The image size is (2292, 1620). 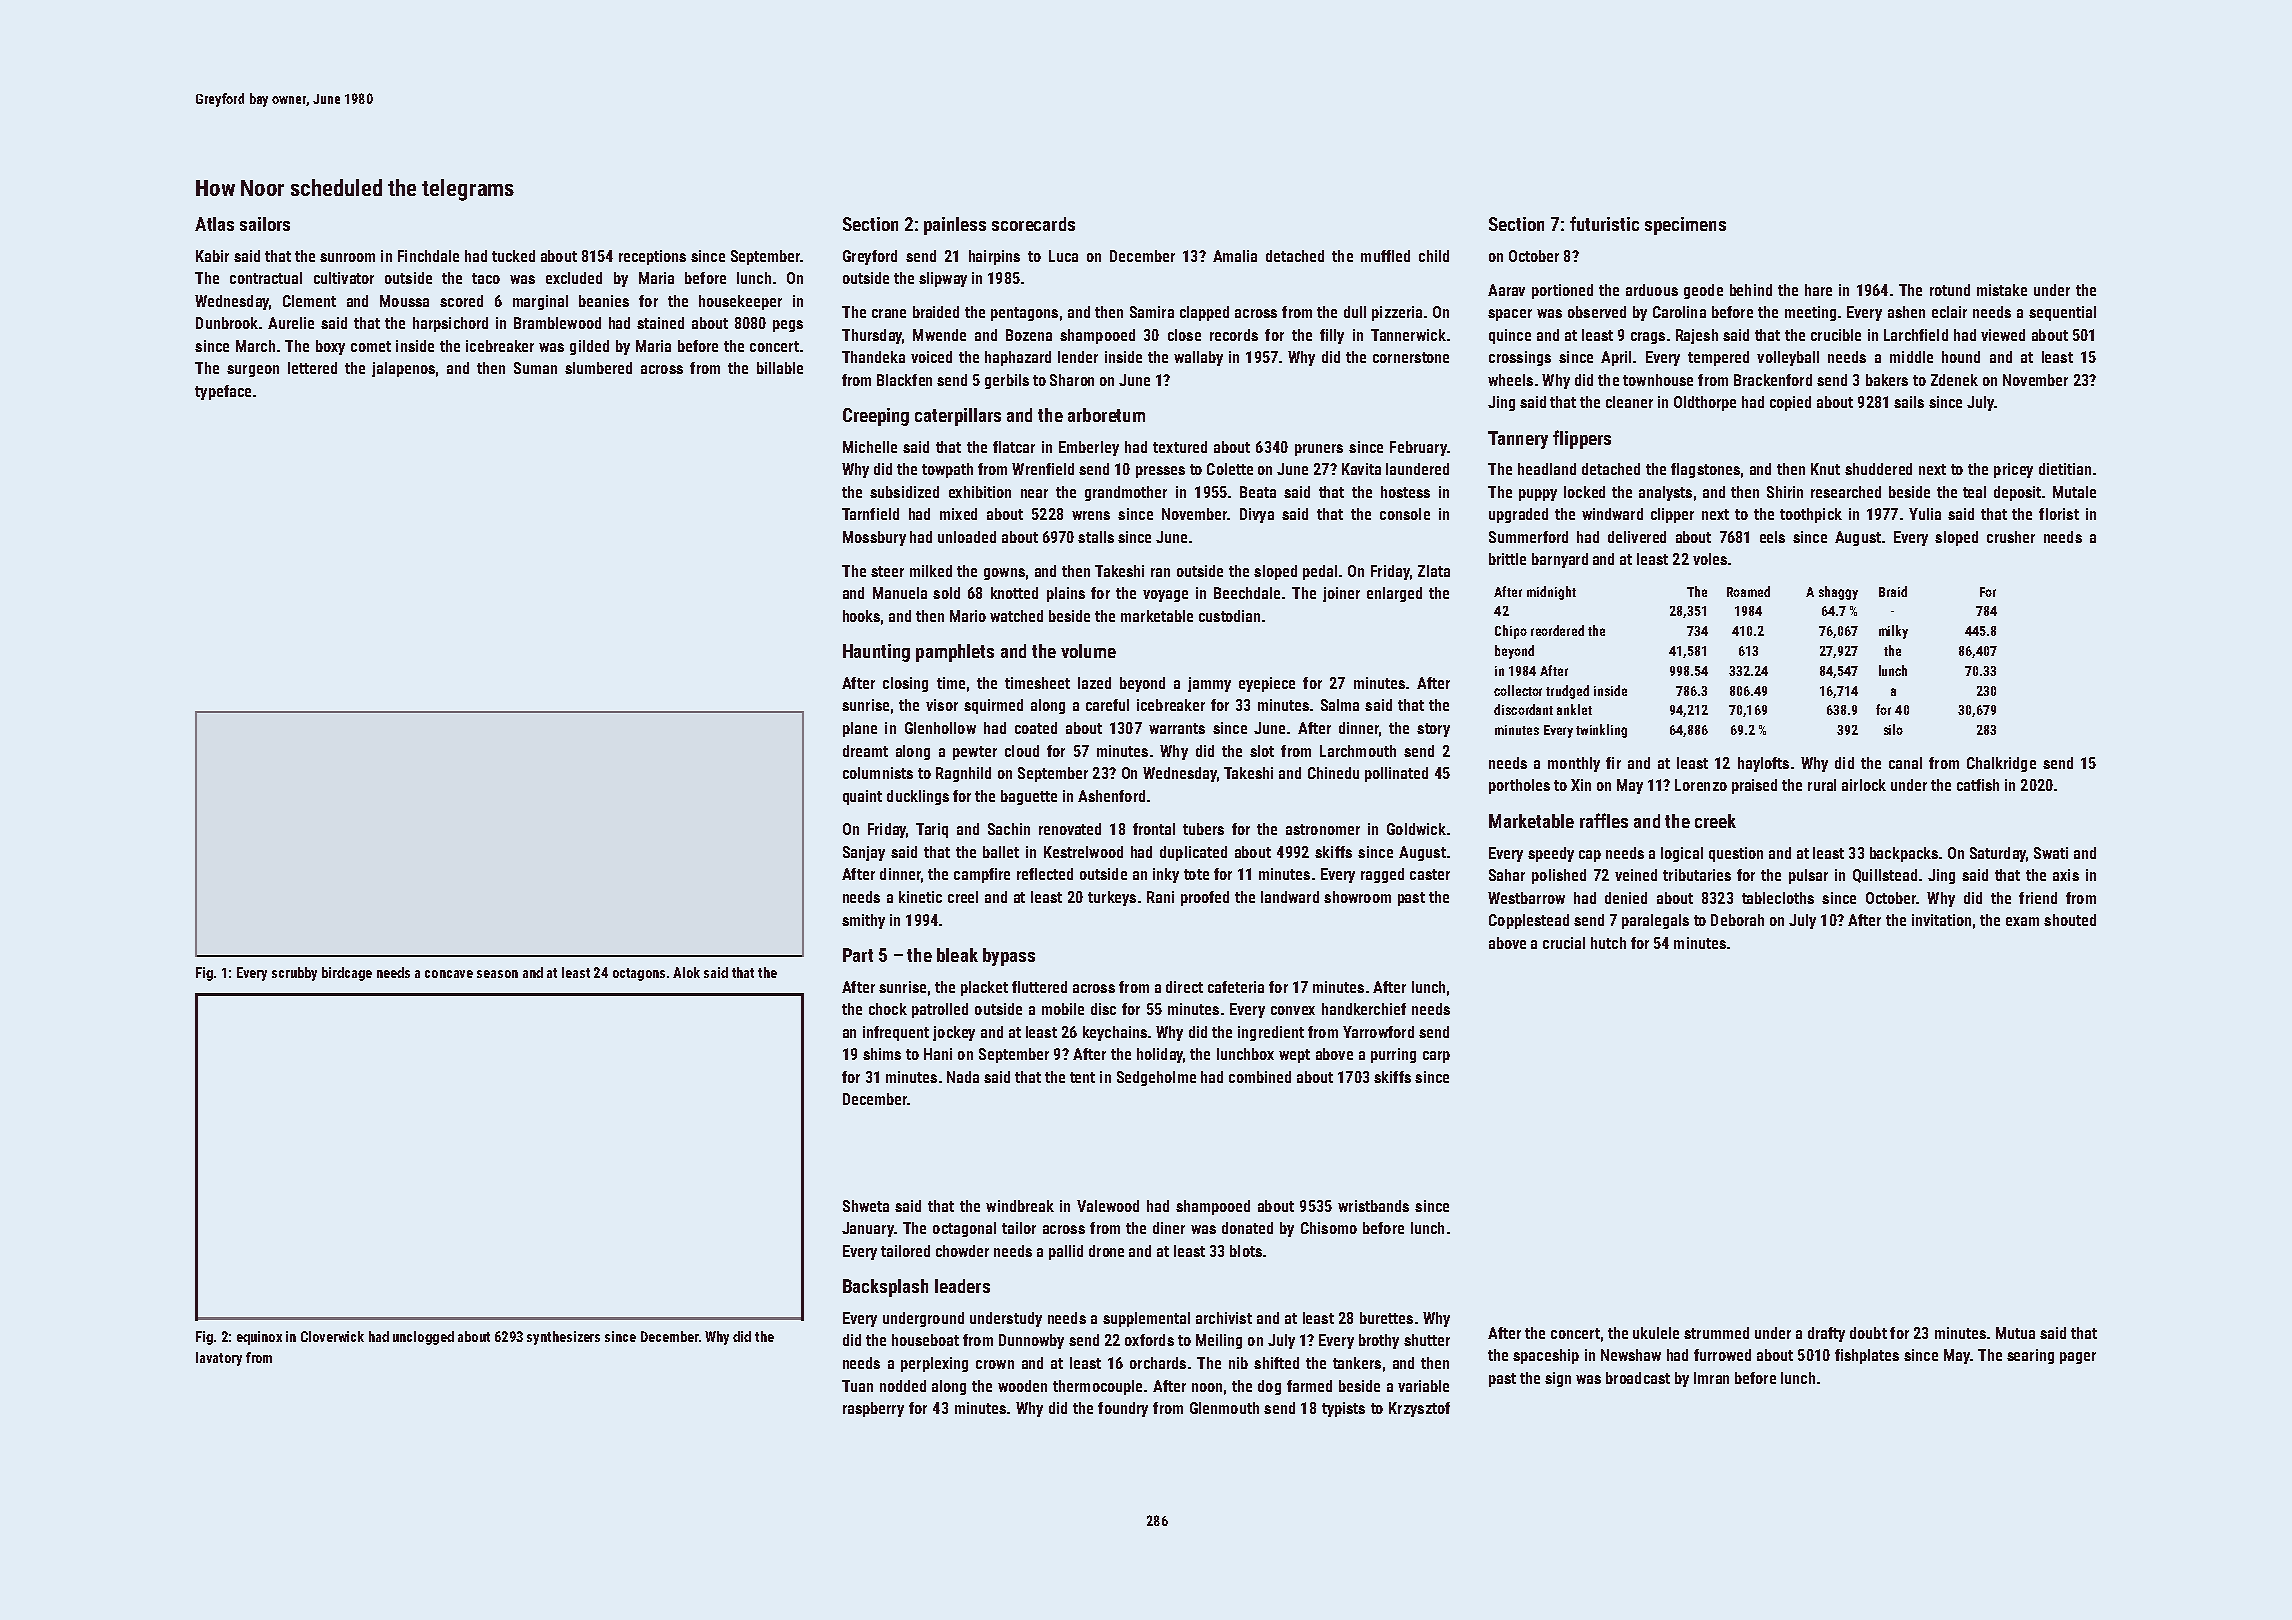 I want to click on lavatory, so click(x=219, y=1359).
